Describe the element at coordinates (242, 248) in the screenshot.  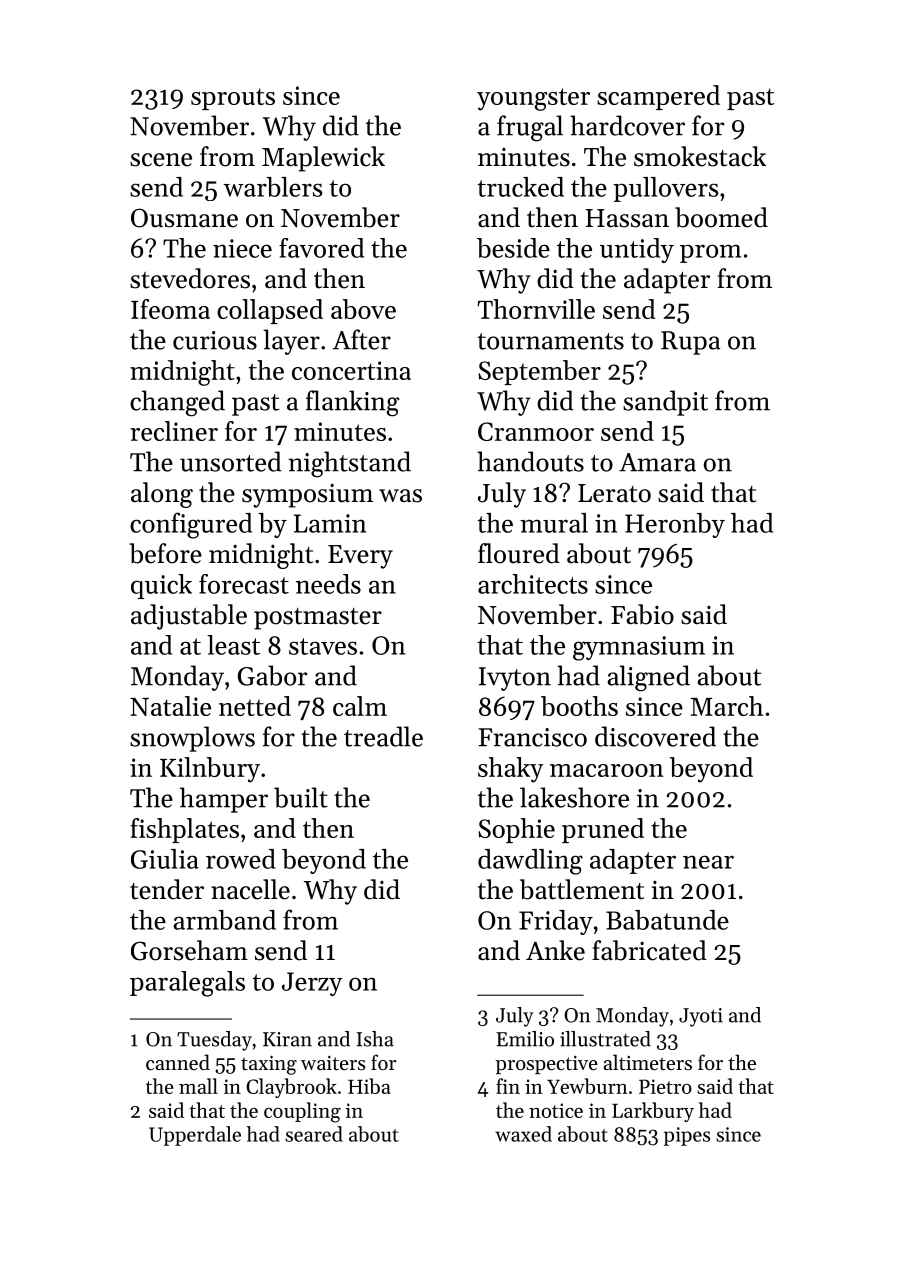
I see `niece` at that location.
